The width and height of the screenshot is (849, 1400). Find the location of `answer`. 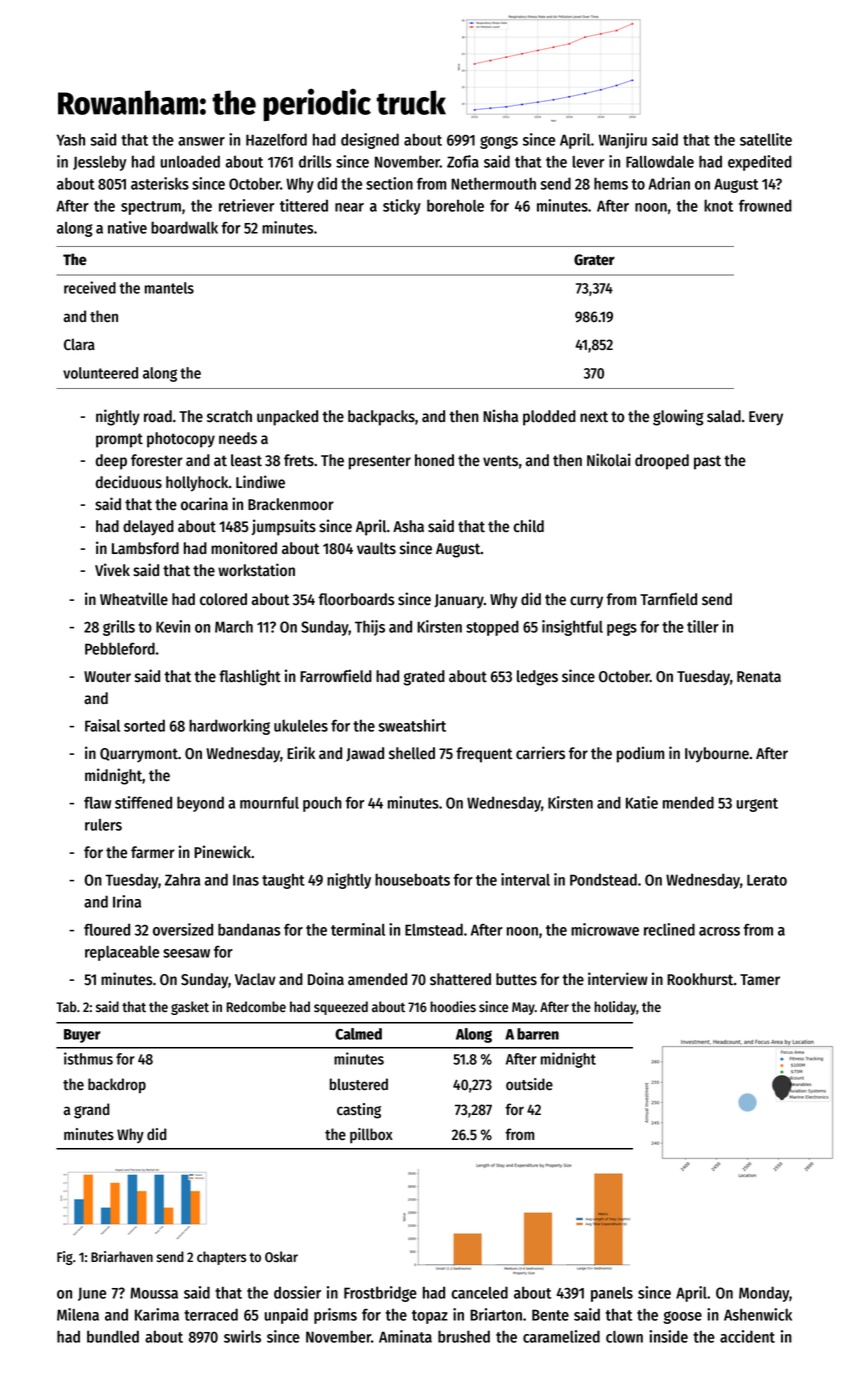

answer is located at coordinates (201, 141).
